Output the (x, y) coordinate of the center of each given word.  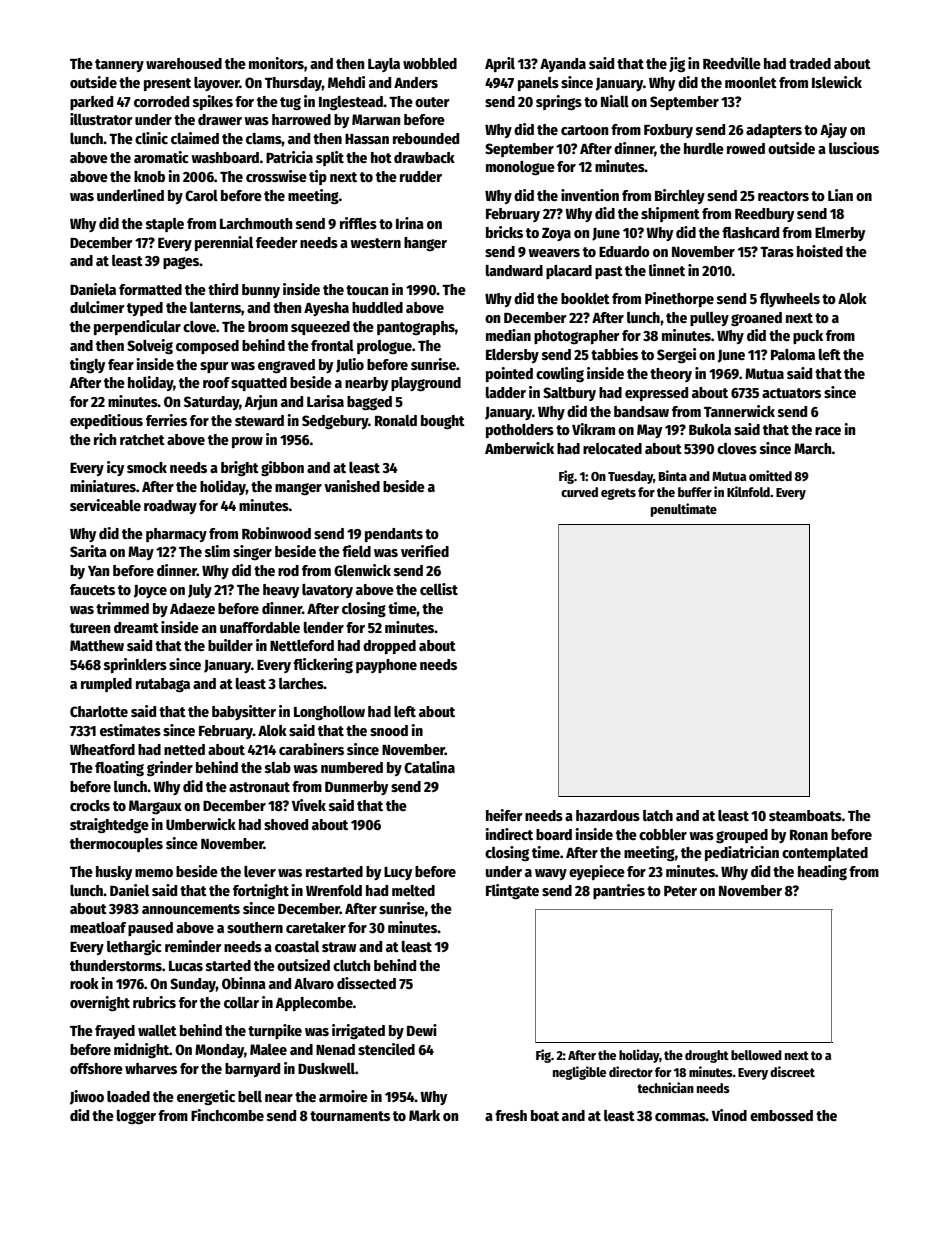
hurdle (704, 148)
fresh (511, 1115)
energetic (206, 1097)
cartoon (584, 130)
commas (680, 1117)
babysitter (244, 712)
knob (149, 176)
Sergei (676, 356)
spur (214, 367)
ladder (506, 392)
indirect (509, 834)
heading (822, 872)
